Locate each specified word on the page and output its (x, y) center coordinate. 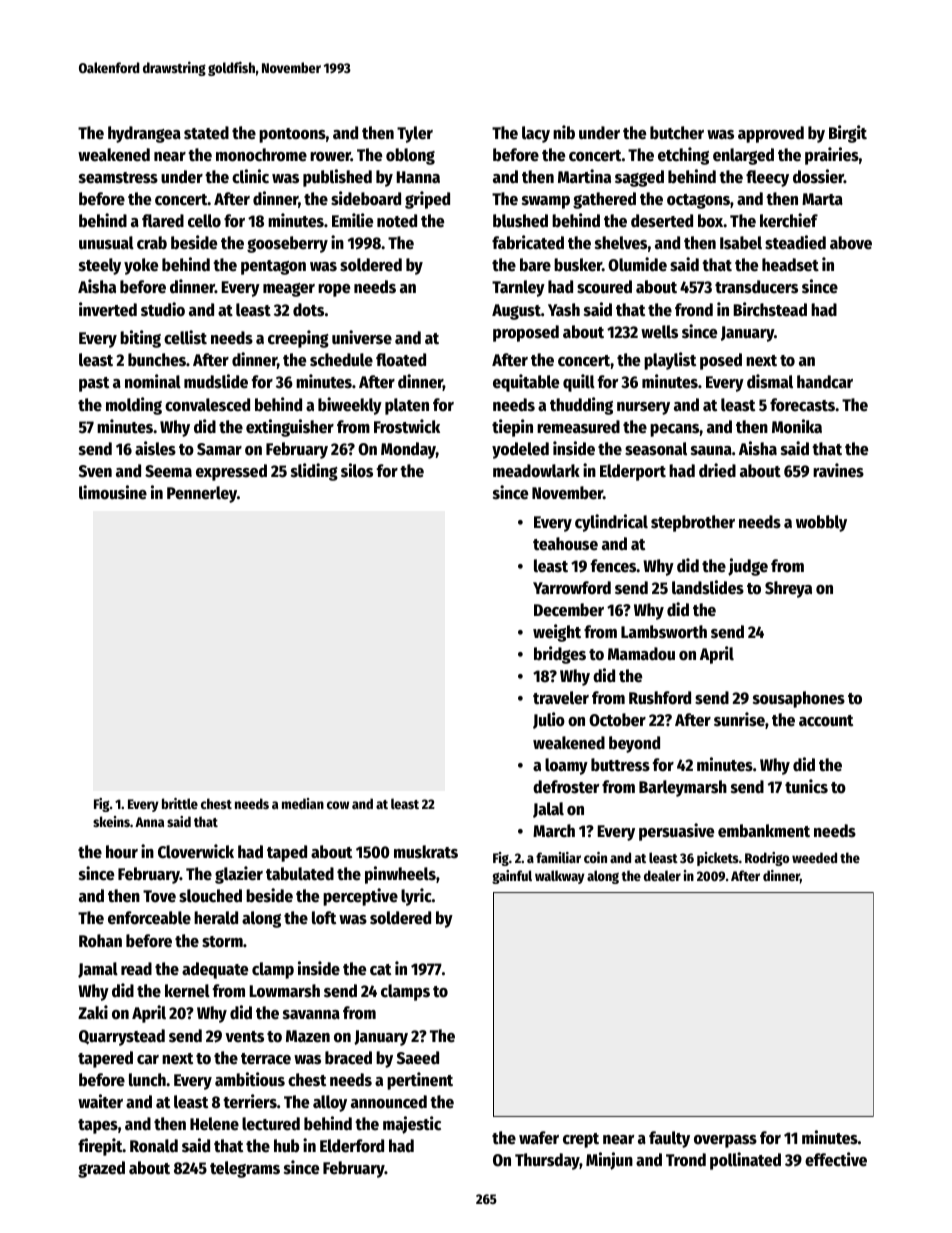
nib (564, 132)
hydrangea (144, 134)
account (826, 721)
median (303, 803)
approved (771, 134)
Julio (549, 720)
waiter (100, 1101)
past (94, 384)
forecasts (802, 405)
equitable (526, 383)
